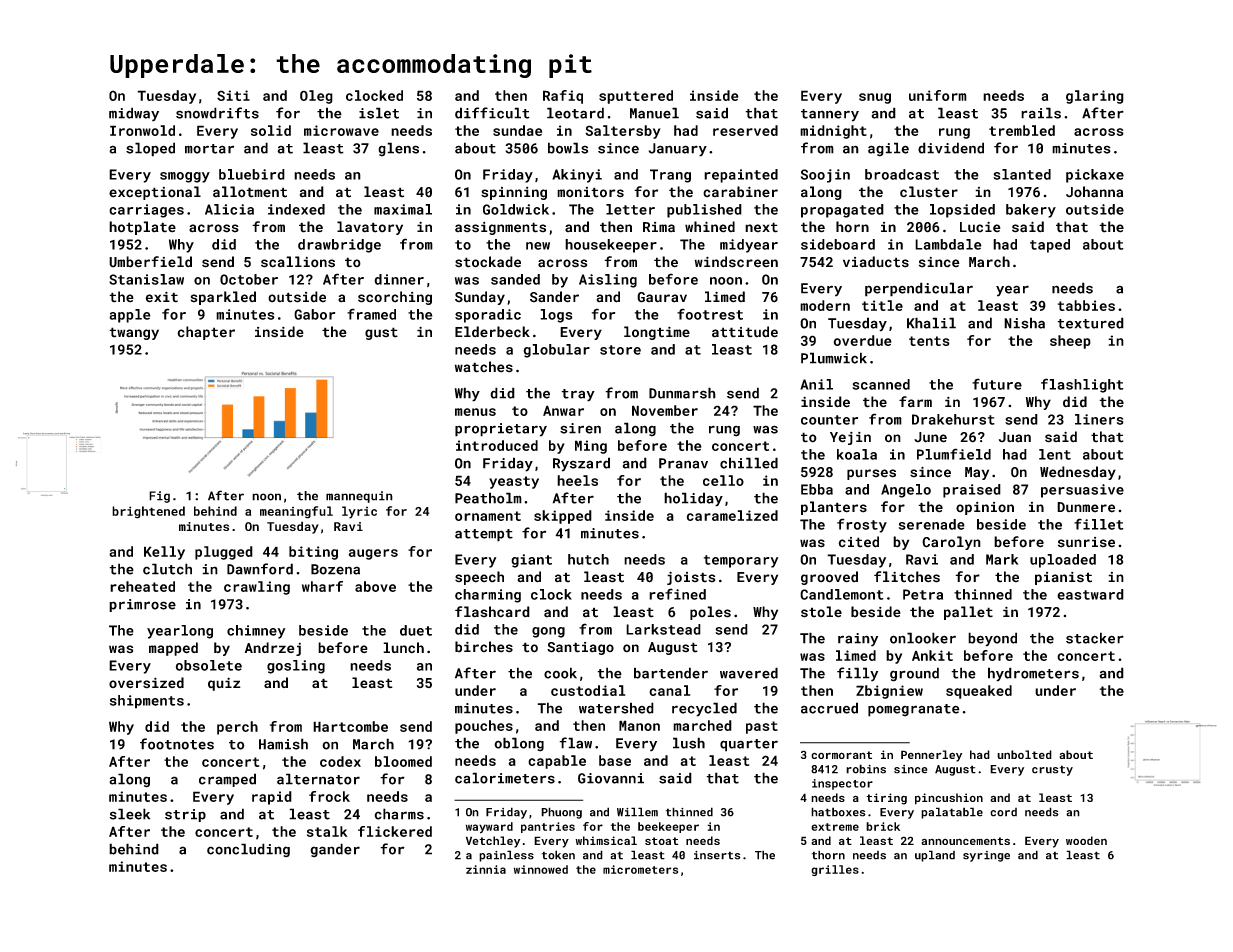 The height and width of the screenshot is (952, 1233). What do you see at coordinates (398, 149) in the screenshot?
I see `glens` at bounding box center [398, 149].
